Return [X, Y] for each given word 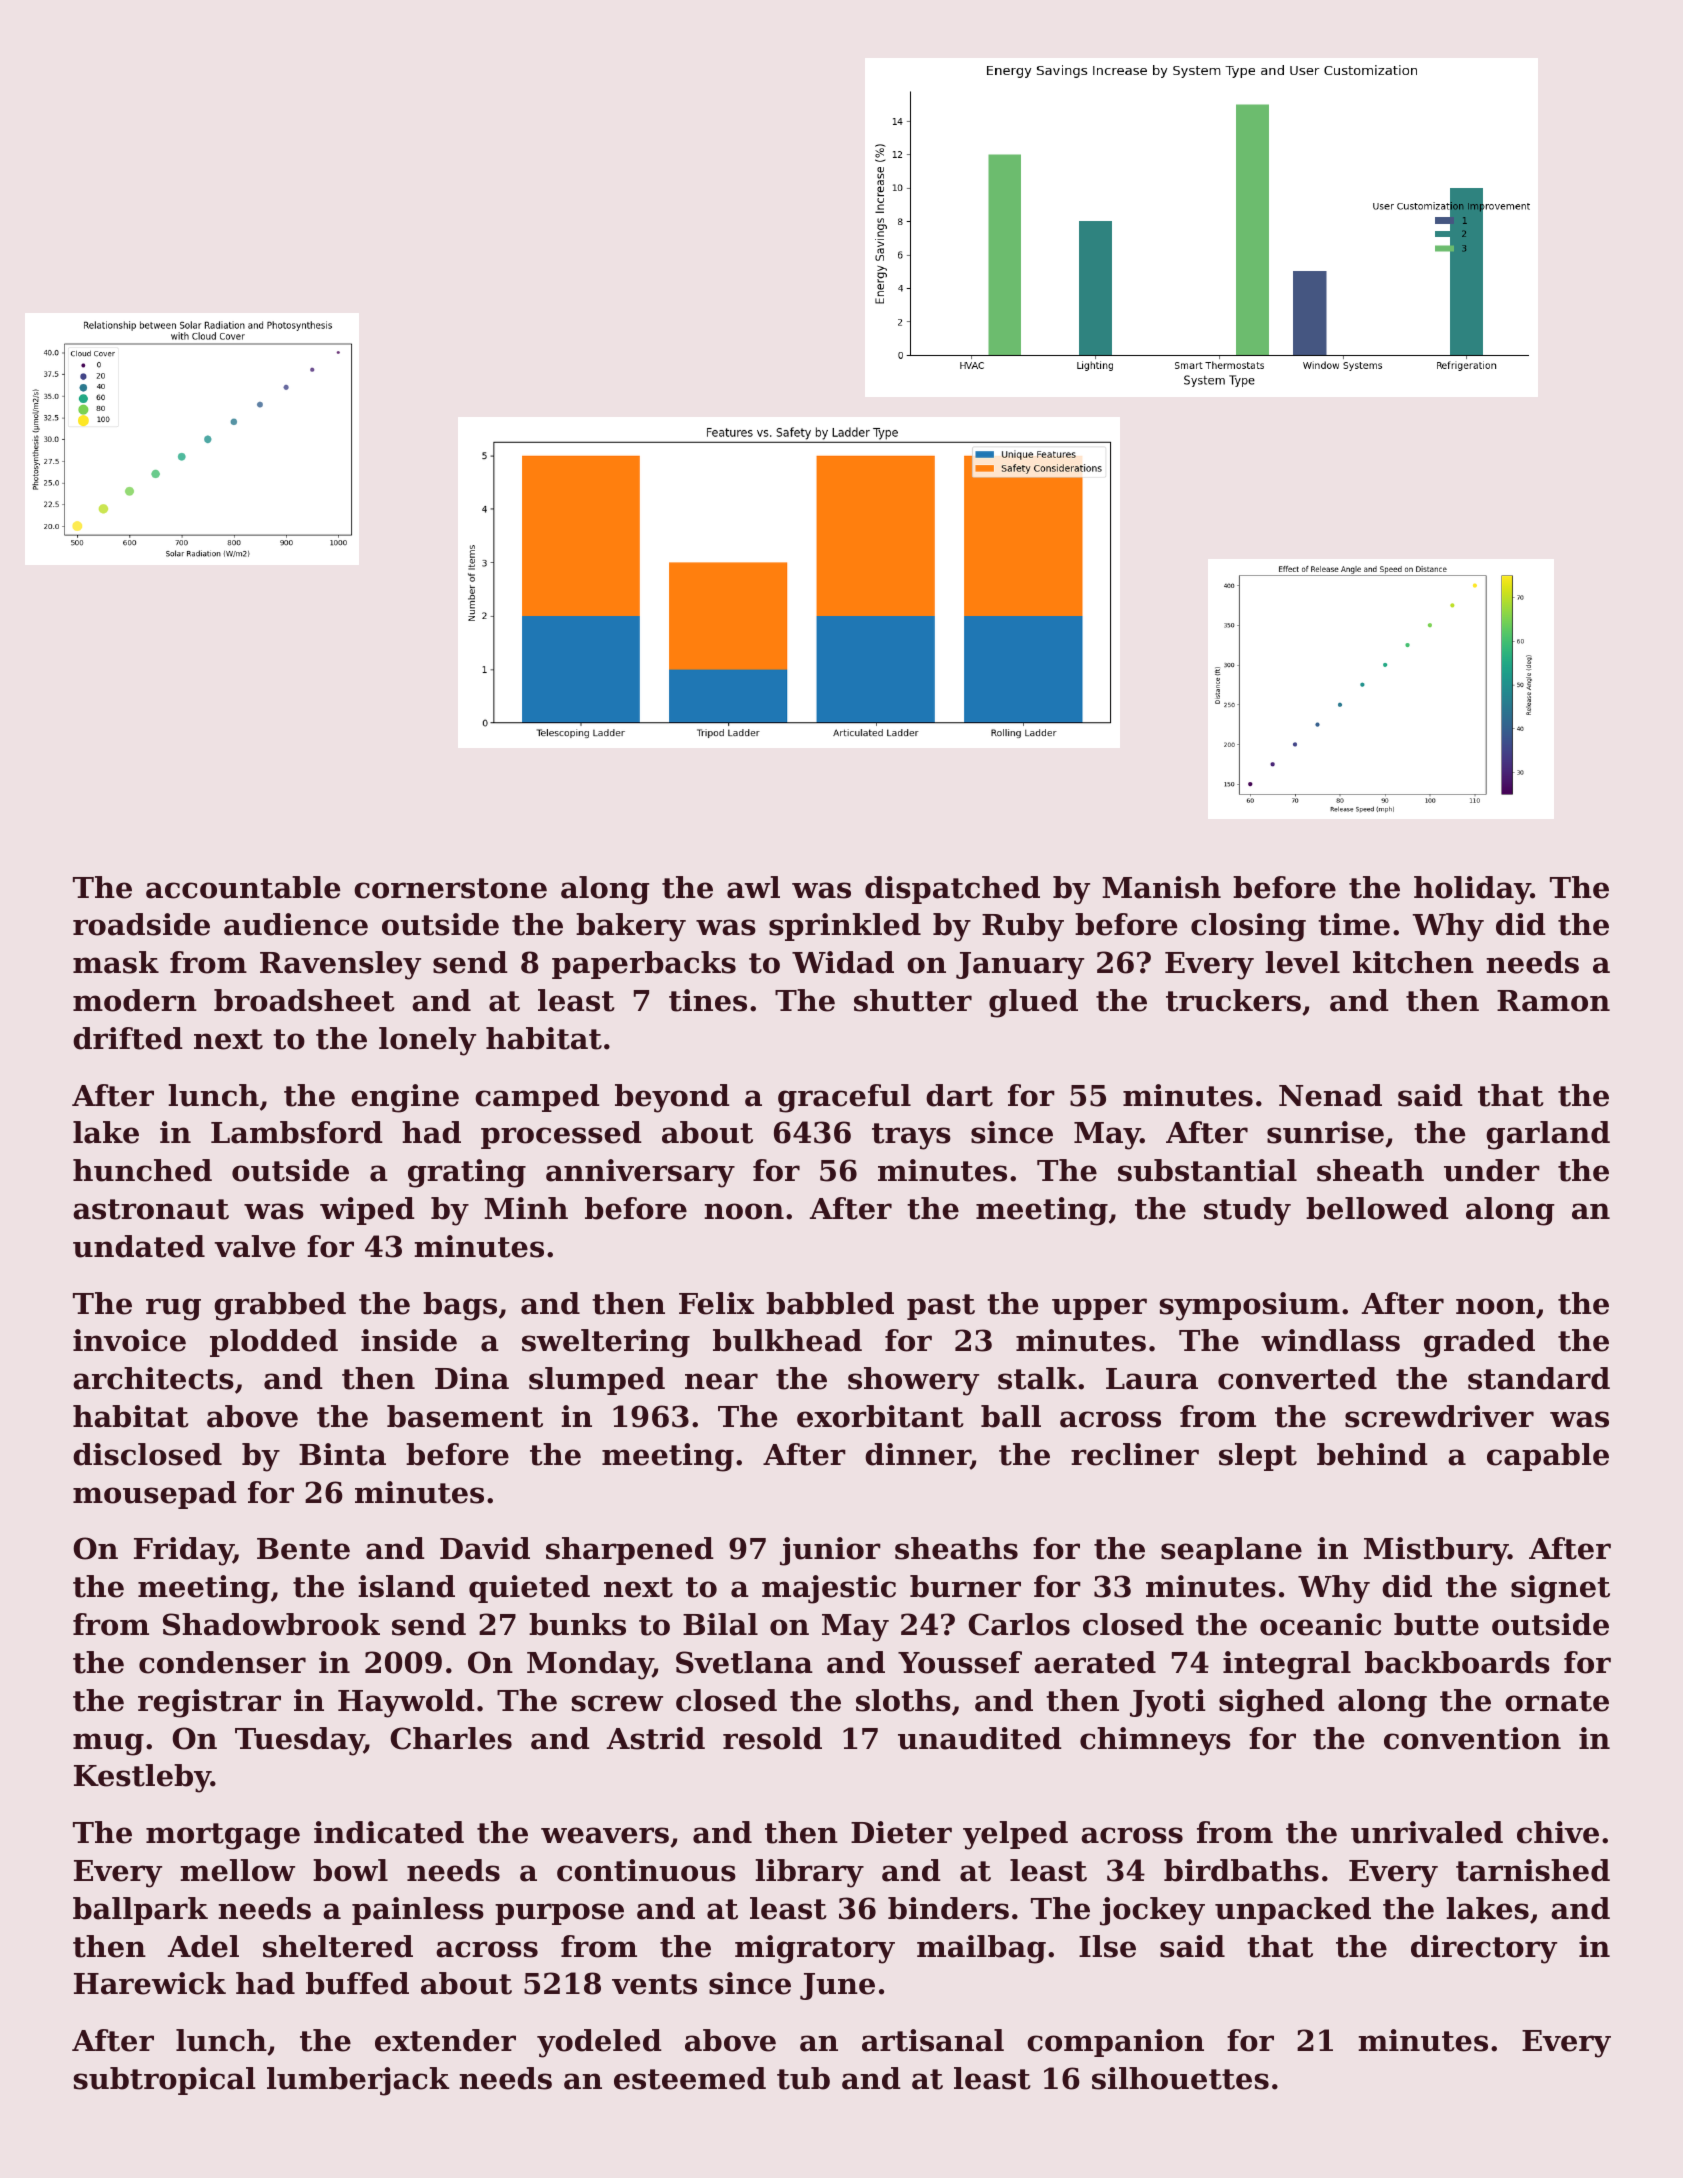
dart [959, 1095]
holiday [1472, 890]
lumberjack [358, 2081]
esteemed [690, 2078]
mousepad [155, 1495]
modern [135, 1000]
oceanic [1320, 1624]
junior [830, 1551]
